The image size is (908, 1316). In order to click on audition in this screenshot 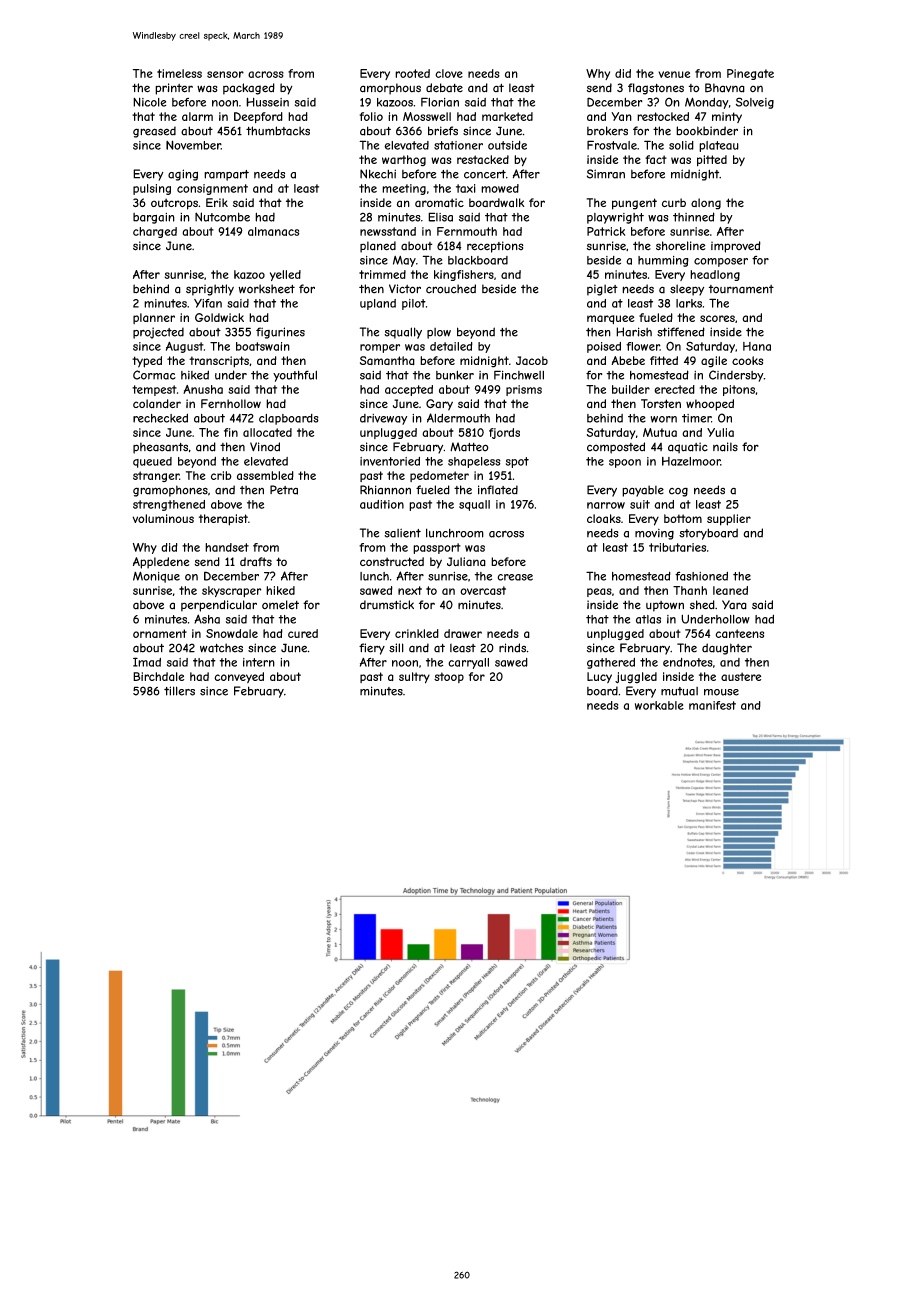, I will do `click(382, 504)`.
